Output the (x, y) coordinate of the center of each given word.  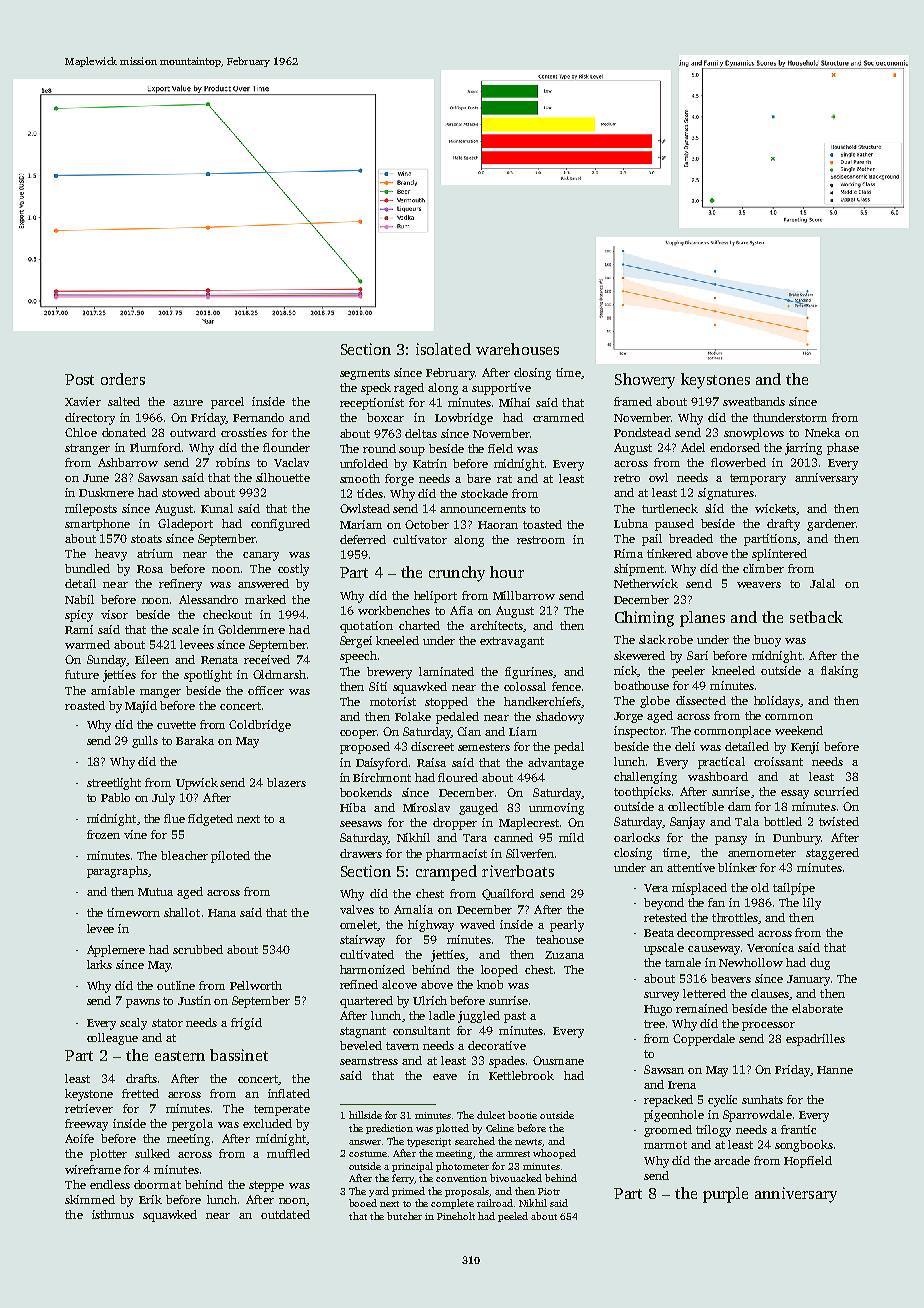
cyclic (722, 1101)
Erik (150, 1199)
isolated (443, 349)
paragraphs (117, 872)
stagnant (363, 1032)
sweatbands (754, 401)
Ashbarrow (128, 462)
